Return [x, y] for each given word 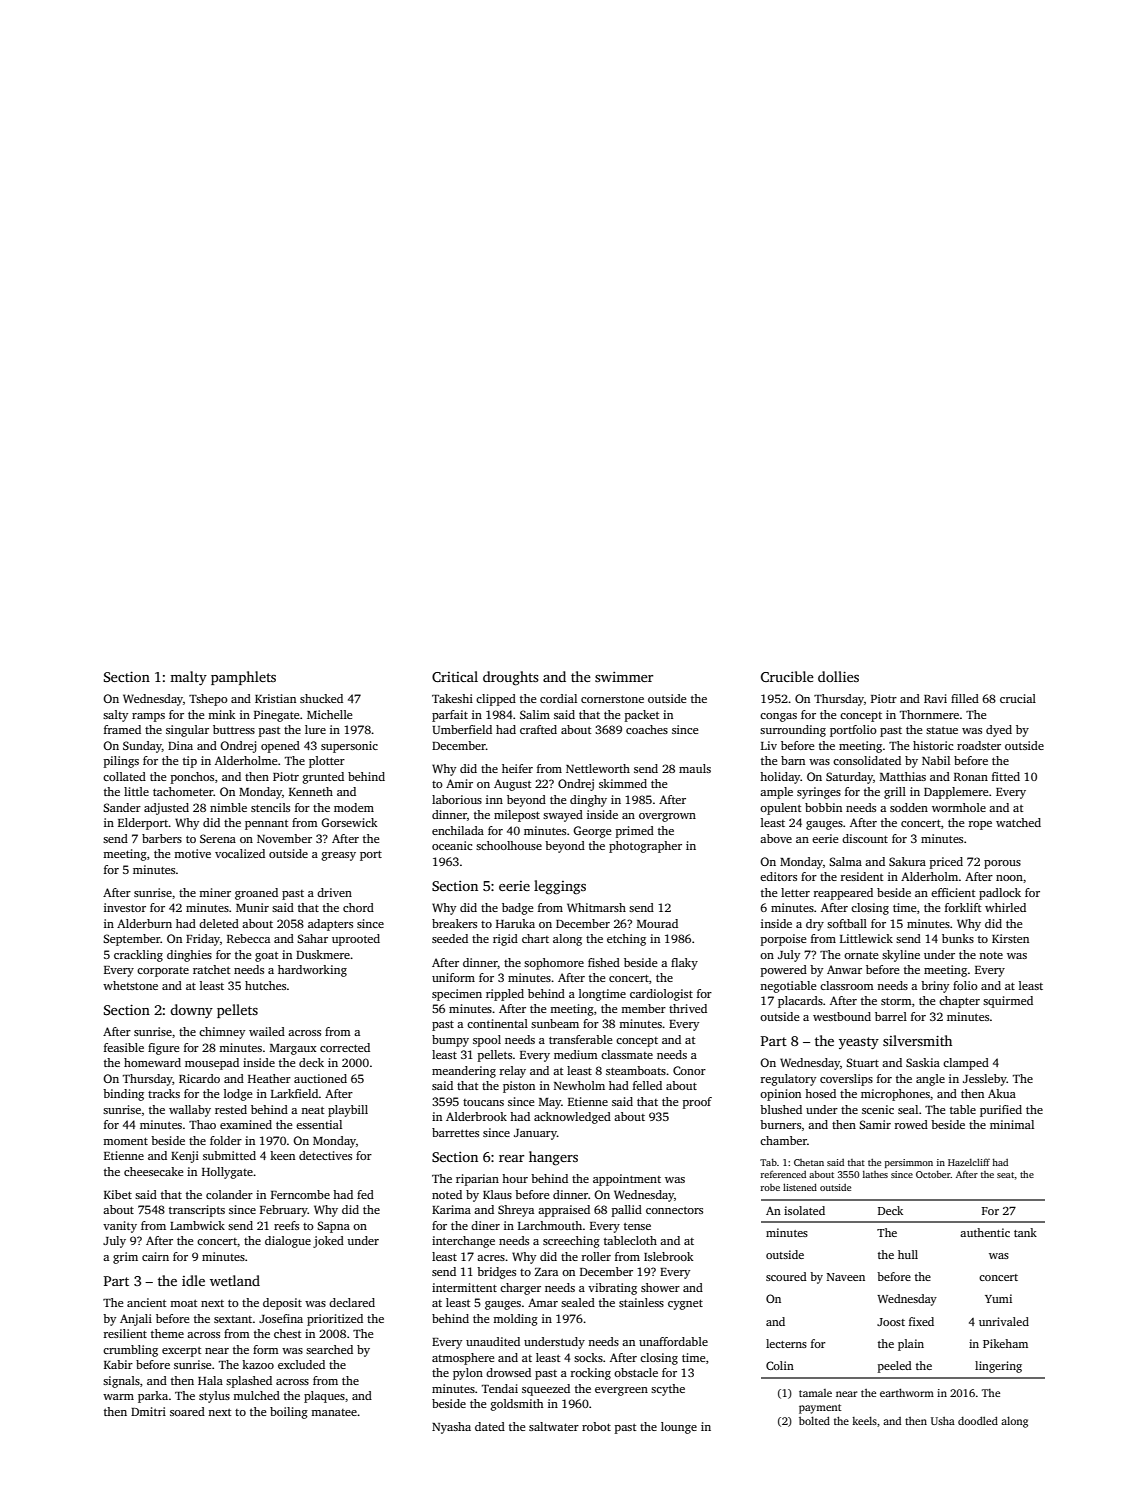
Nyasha [451, 1428]
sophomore [554, 964]
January [535, 1134]
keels [864, 1421]
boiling [289, 1413]
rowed [911, 1124]
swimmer [624, 677]
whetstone [130, 985]
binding [123, 1095]
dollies [838, 676]
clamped [966, 1064]
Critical [455, 676]
